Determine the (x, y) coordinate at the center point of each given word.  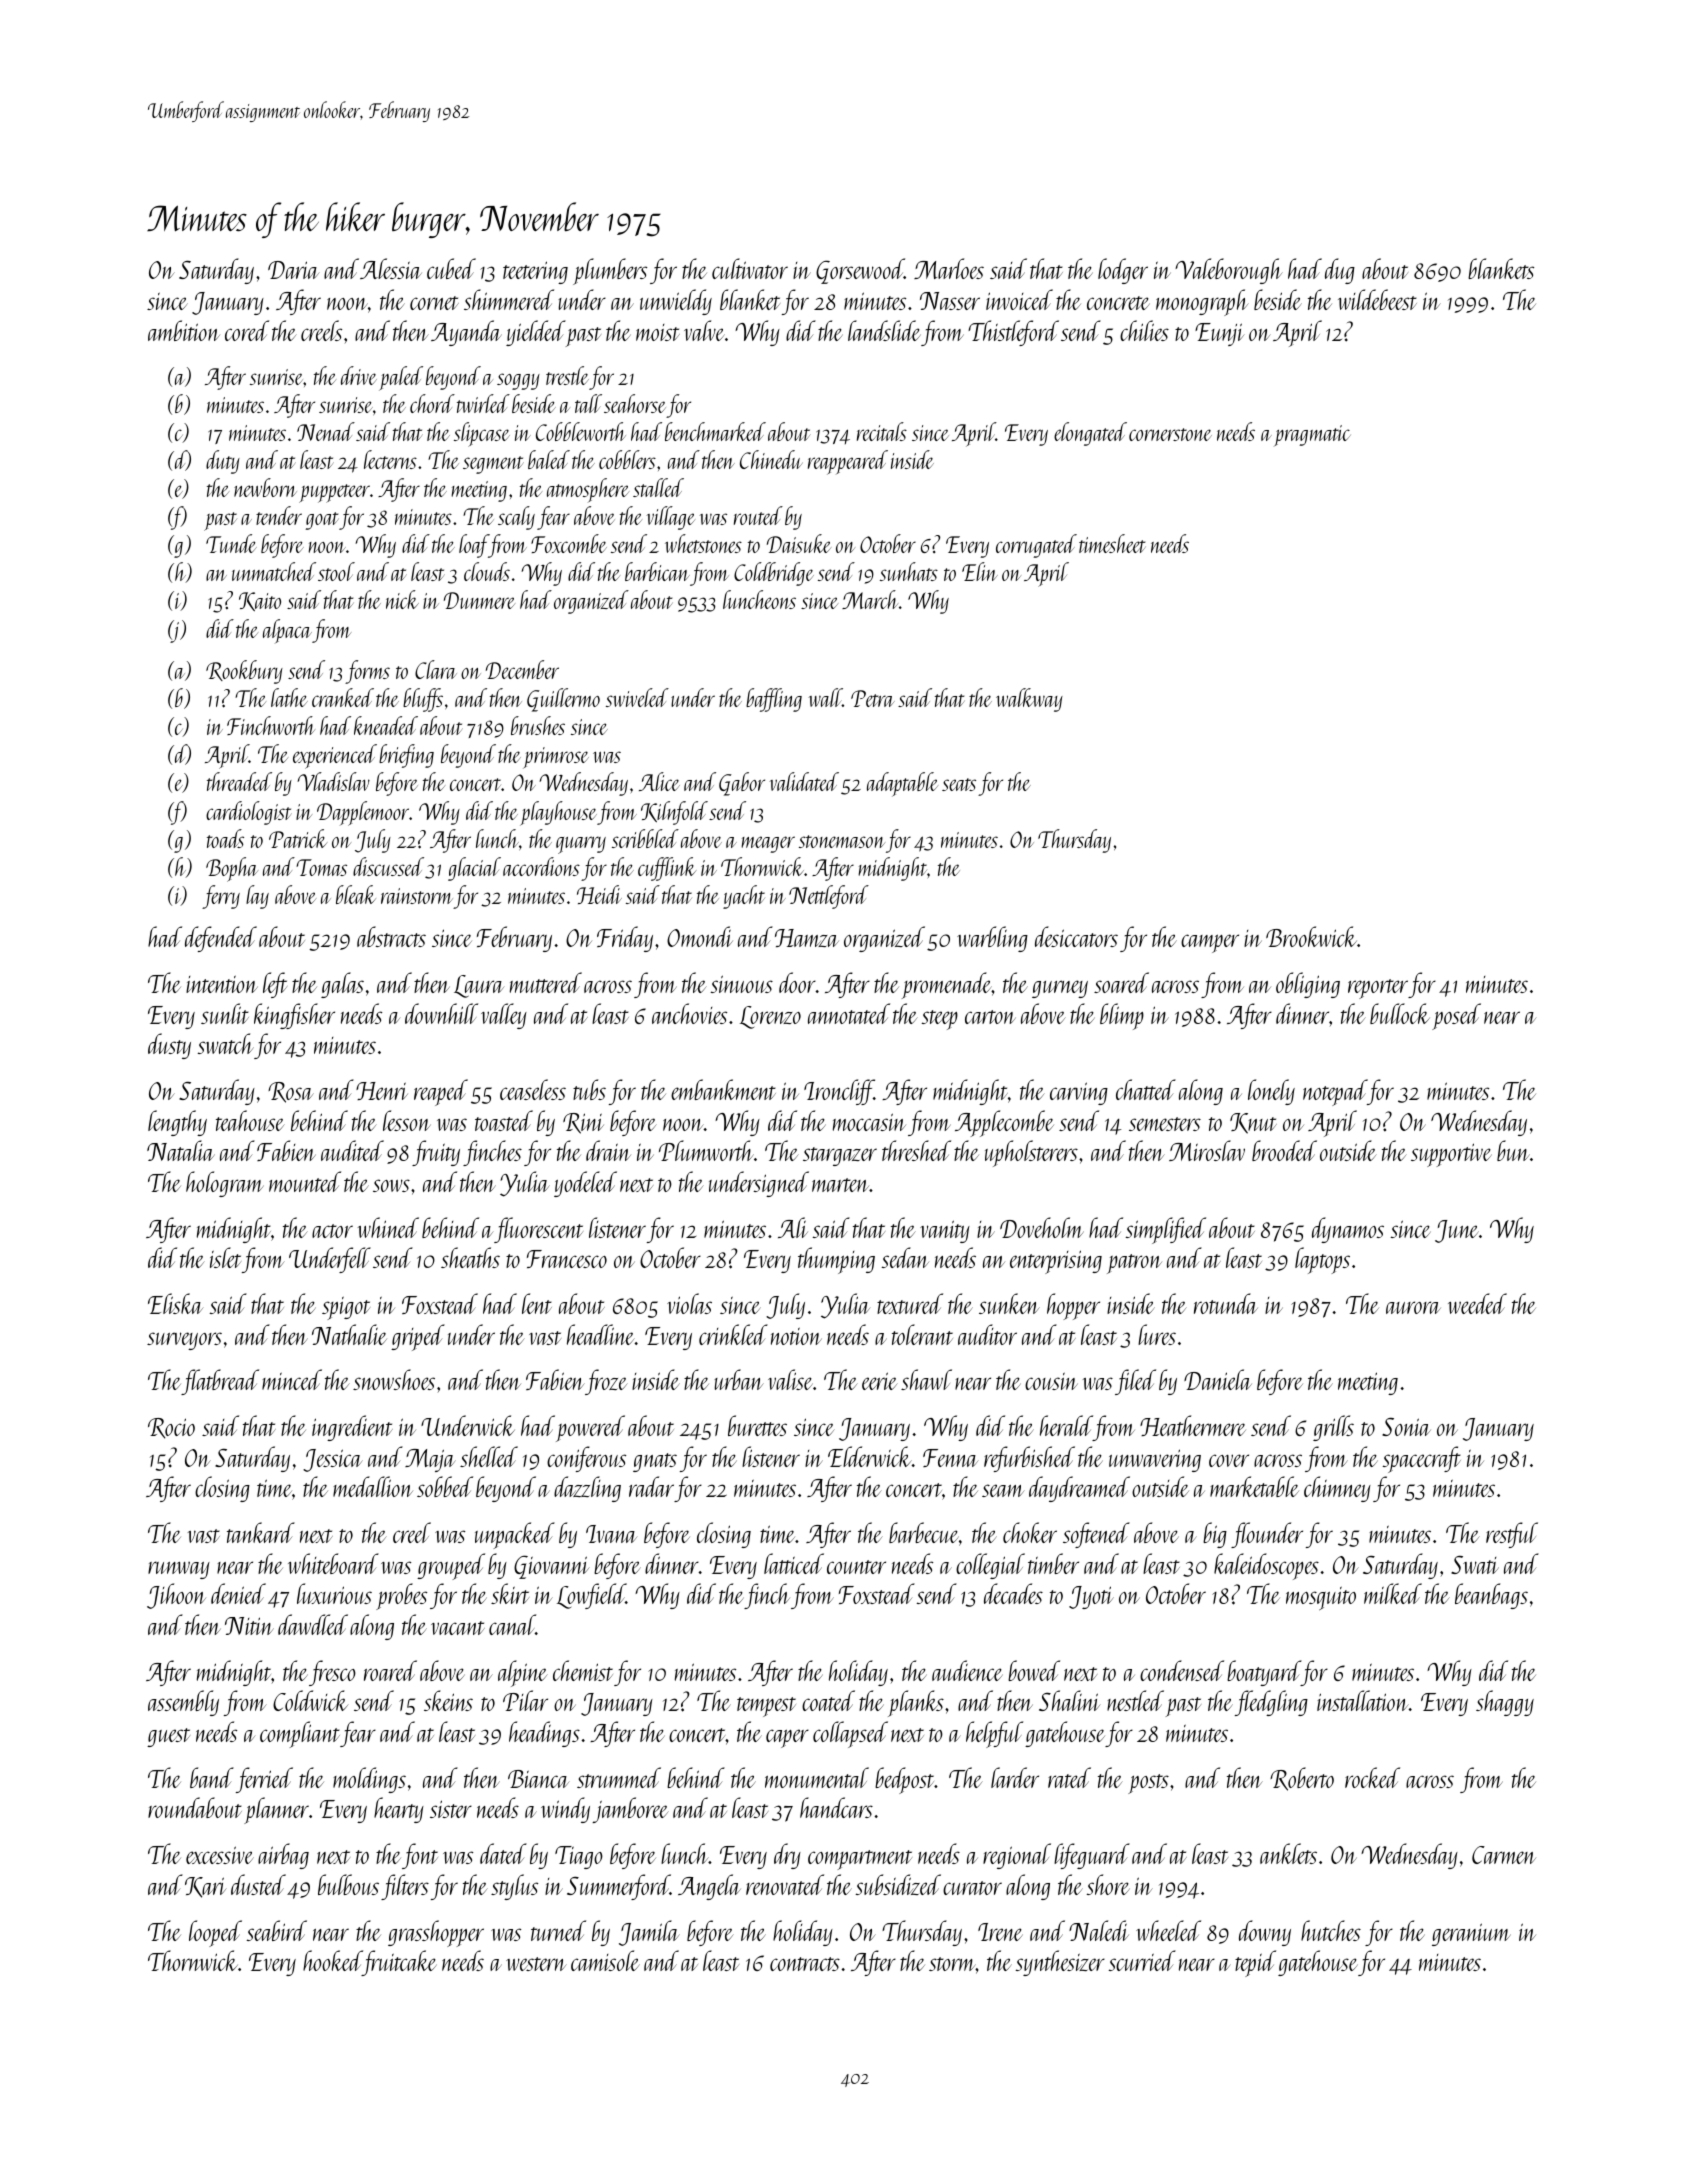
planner (276, 1810)
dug (1340, 271)
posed (1456, 1016)
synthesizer (1060, 1963)
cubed (451, 268)
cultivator (750, 268)
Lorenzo (770, 1017)
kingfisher (294, 1016)
